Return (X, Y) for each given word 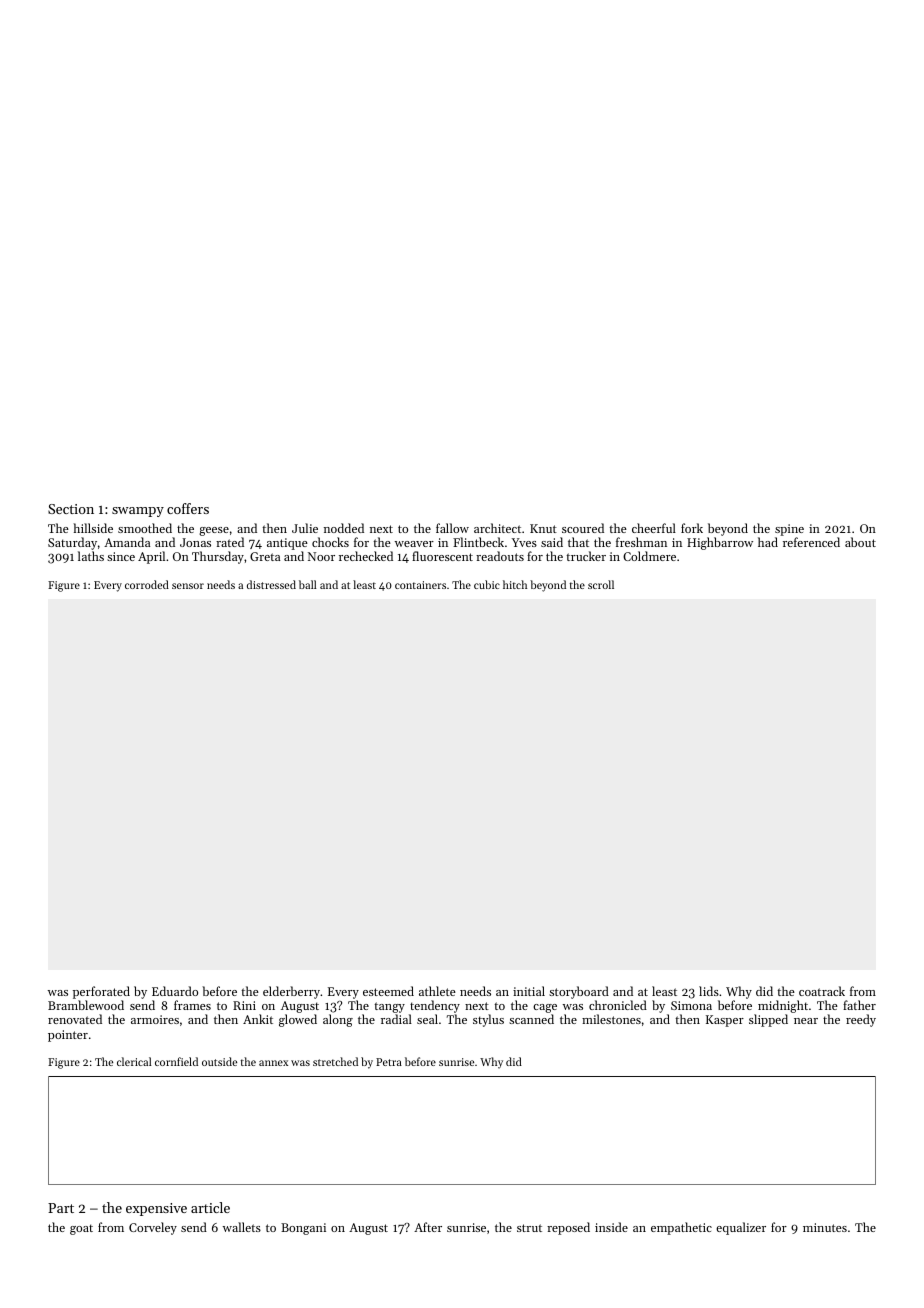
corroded (147, 584)
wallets (242, 1227)
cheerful (654, 528)
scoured (583, 528)
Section (71, 509)
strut (529, 1228)
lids (709, 991)
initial (529, 991)
